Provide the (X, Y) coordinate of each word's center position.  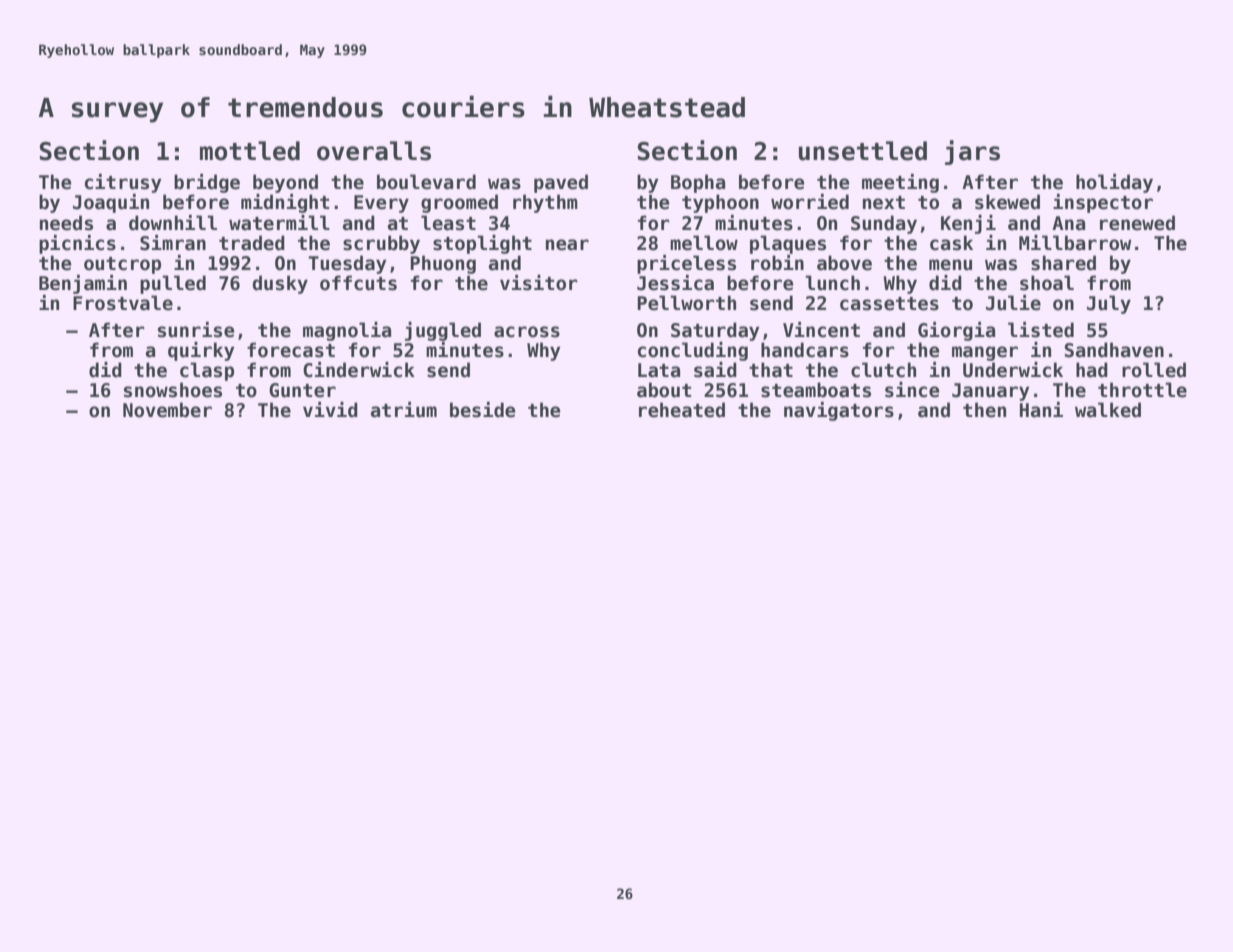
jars (972, 152)
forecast (291, 350)
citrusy (123, 183)
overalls (374, 151)
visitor (539, 283)
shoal (1047, 283)
